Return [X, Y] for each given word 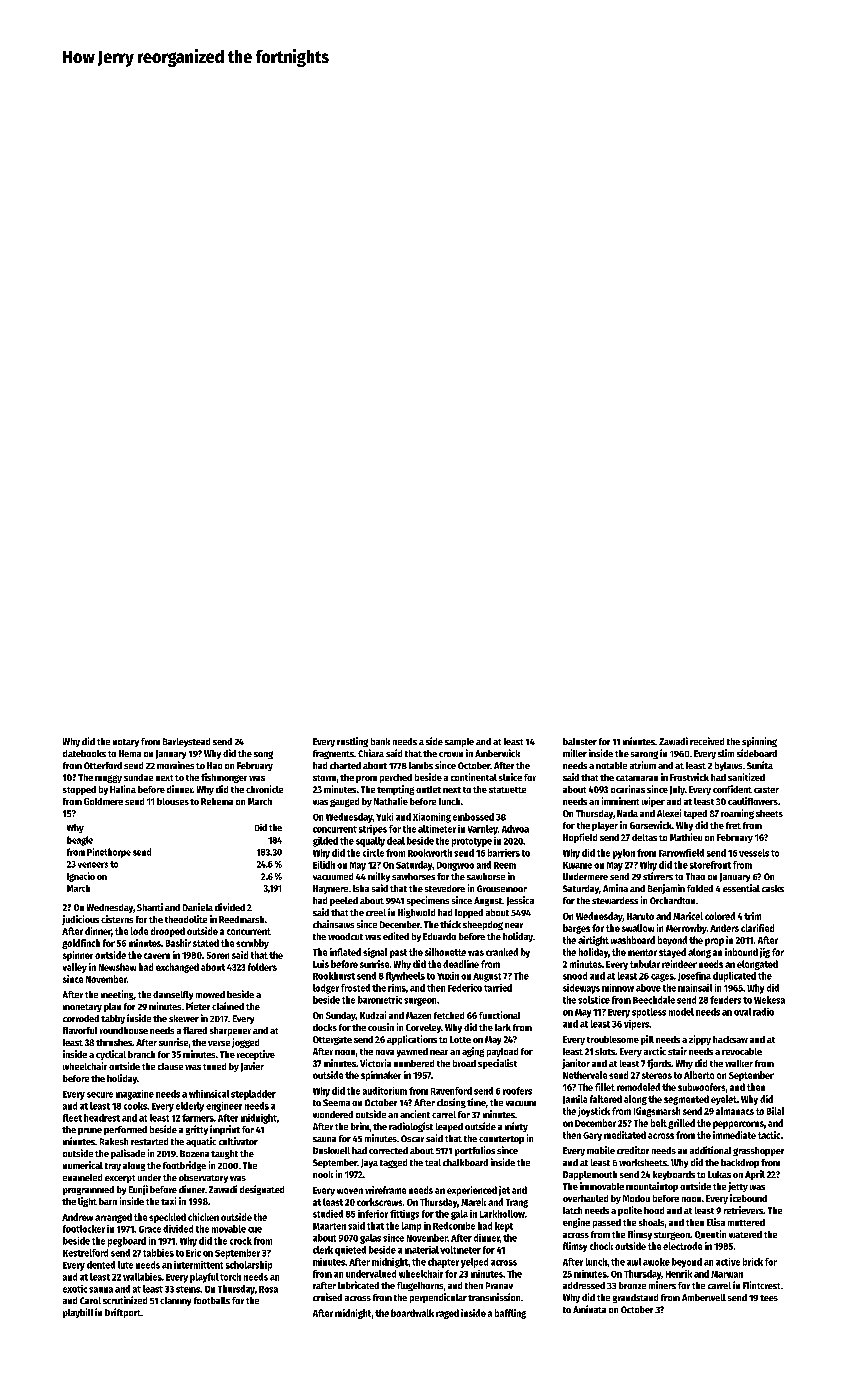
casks [773, 888]
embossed [473, 817]
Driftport [123, 1313]
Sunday [341, 1016]
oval [742, 1012]
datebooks [84, 753]
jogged [245, 1043]
